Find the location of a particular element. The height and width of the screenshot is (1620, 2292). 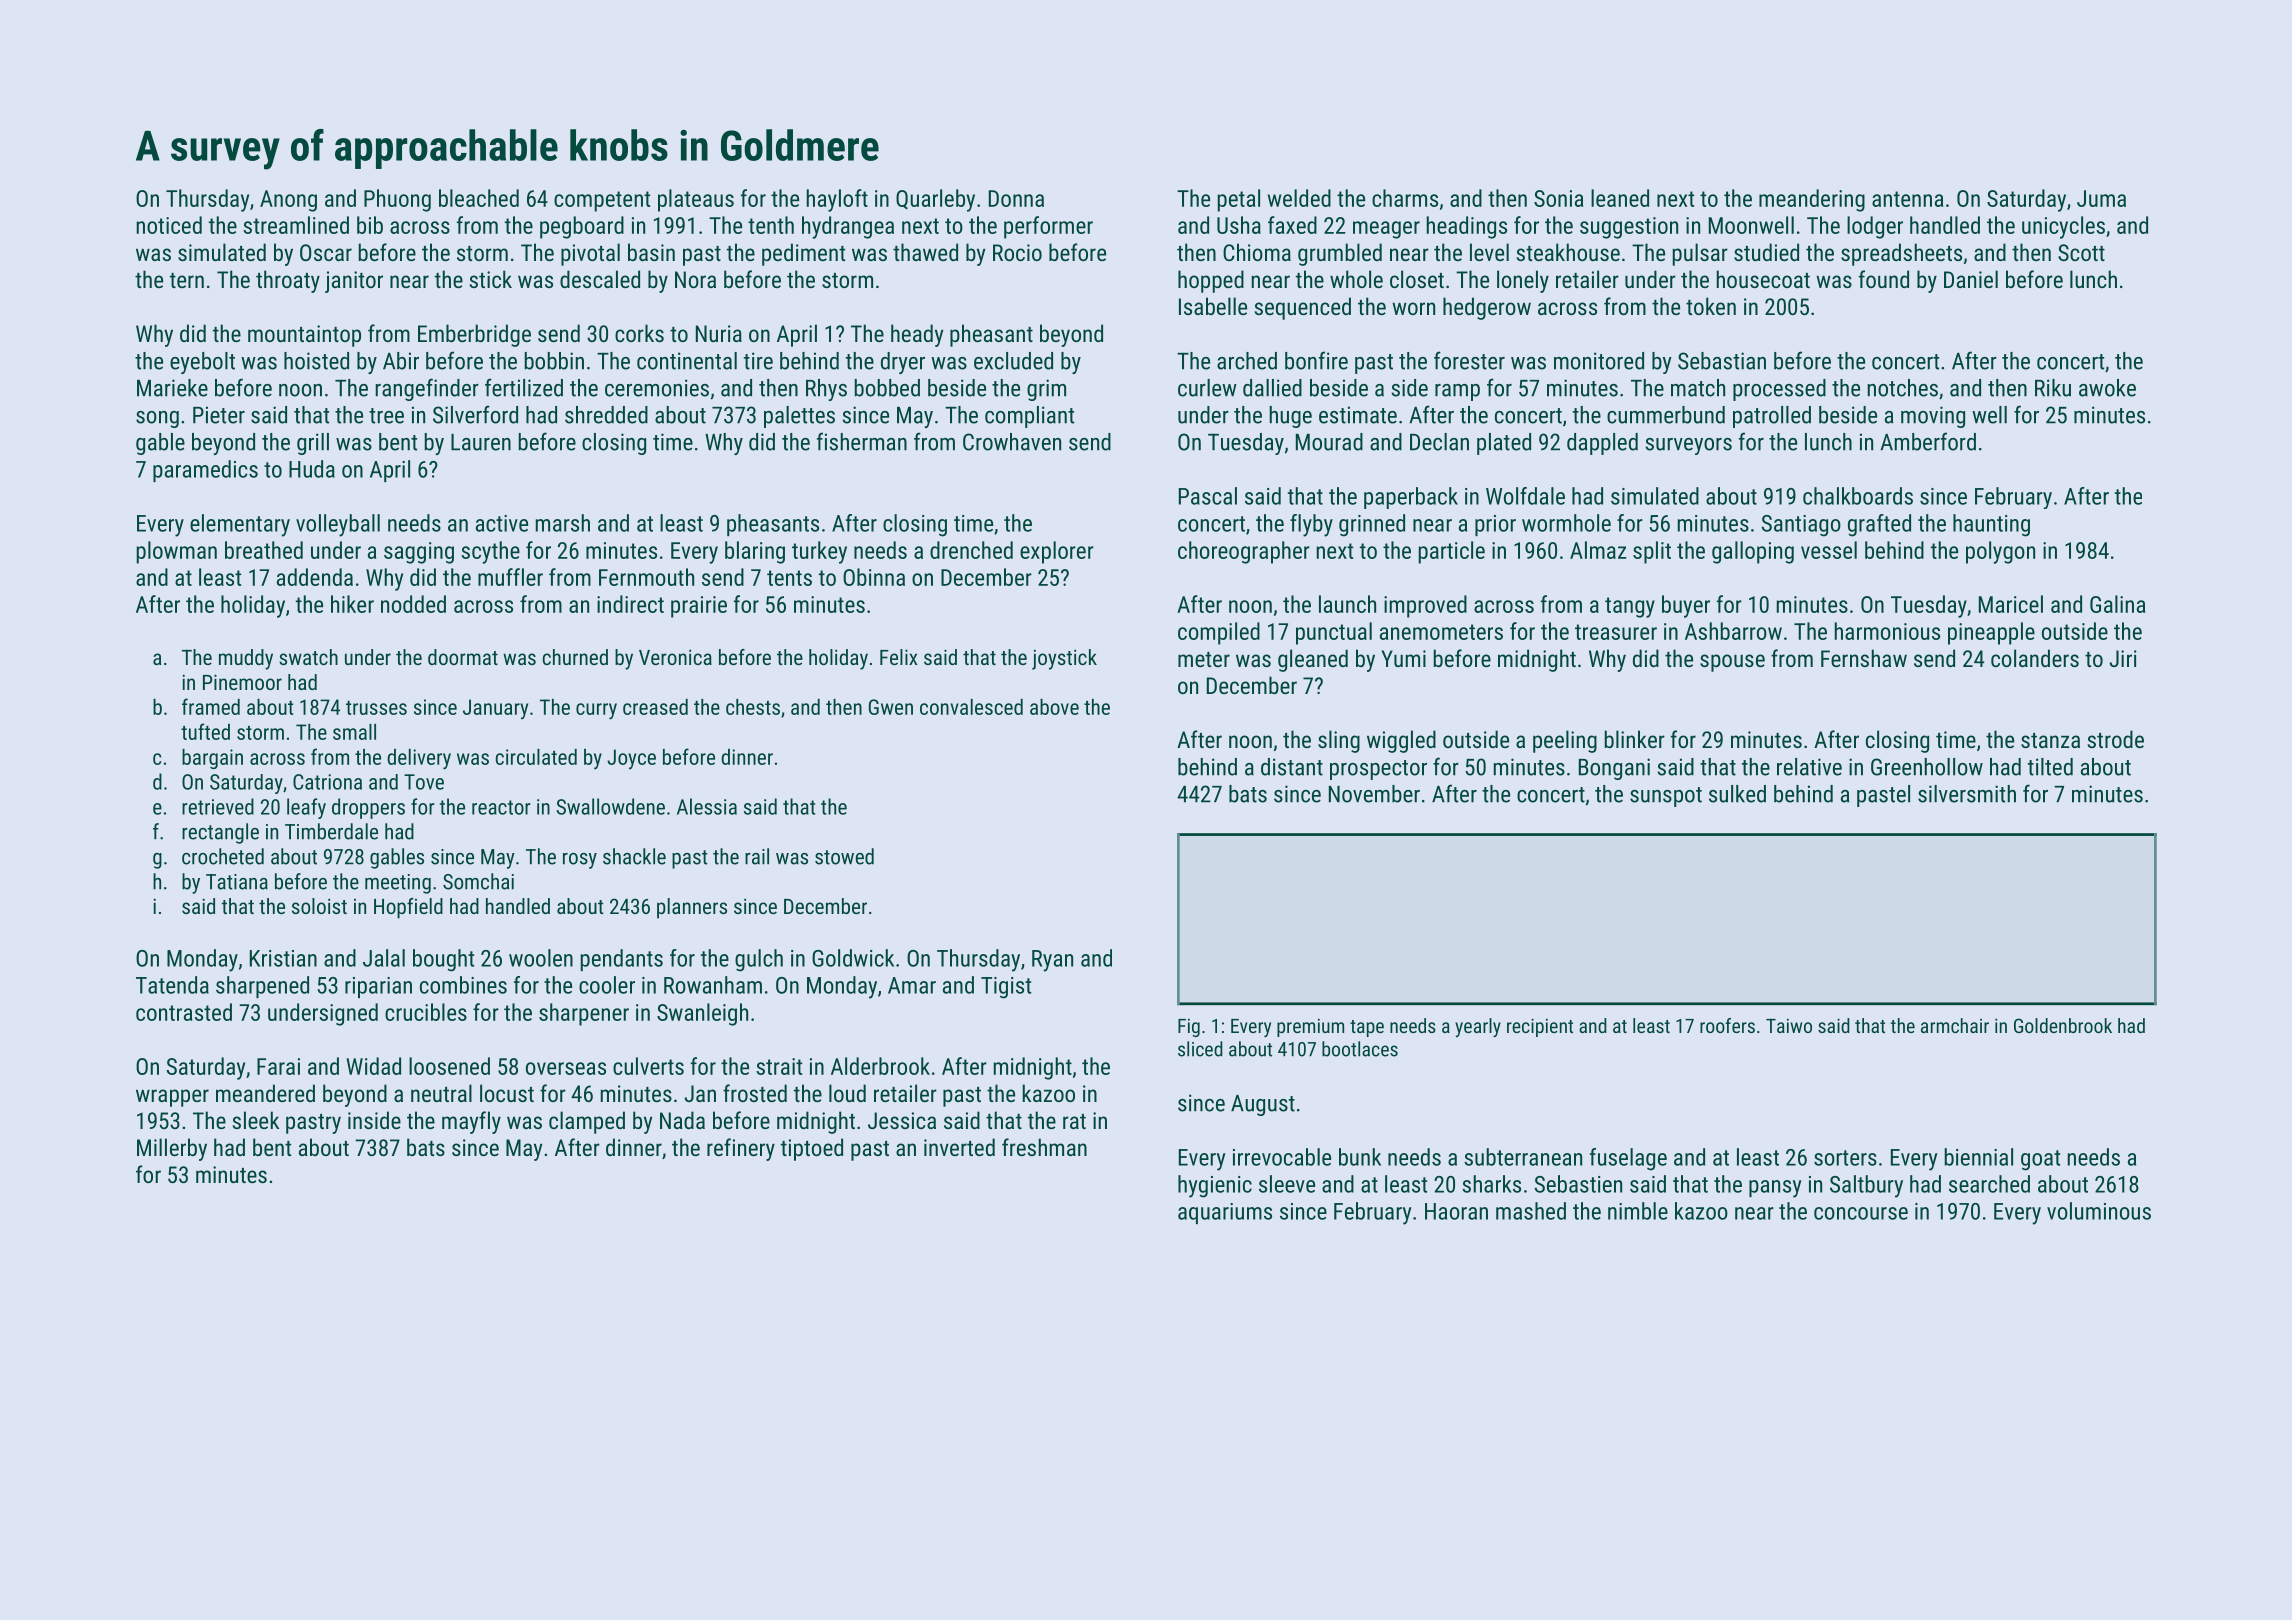

patrolled is located at coordinates (1772, 417).
